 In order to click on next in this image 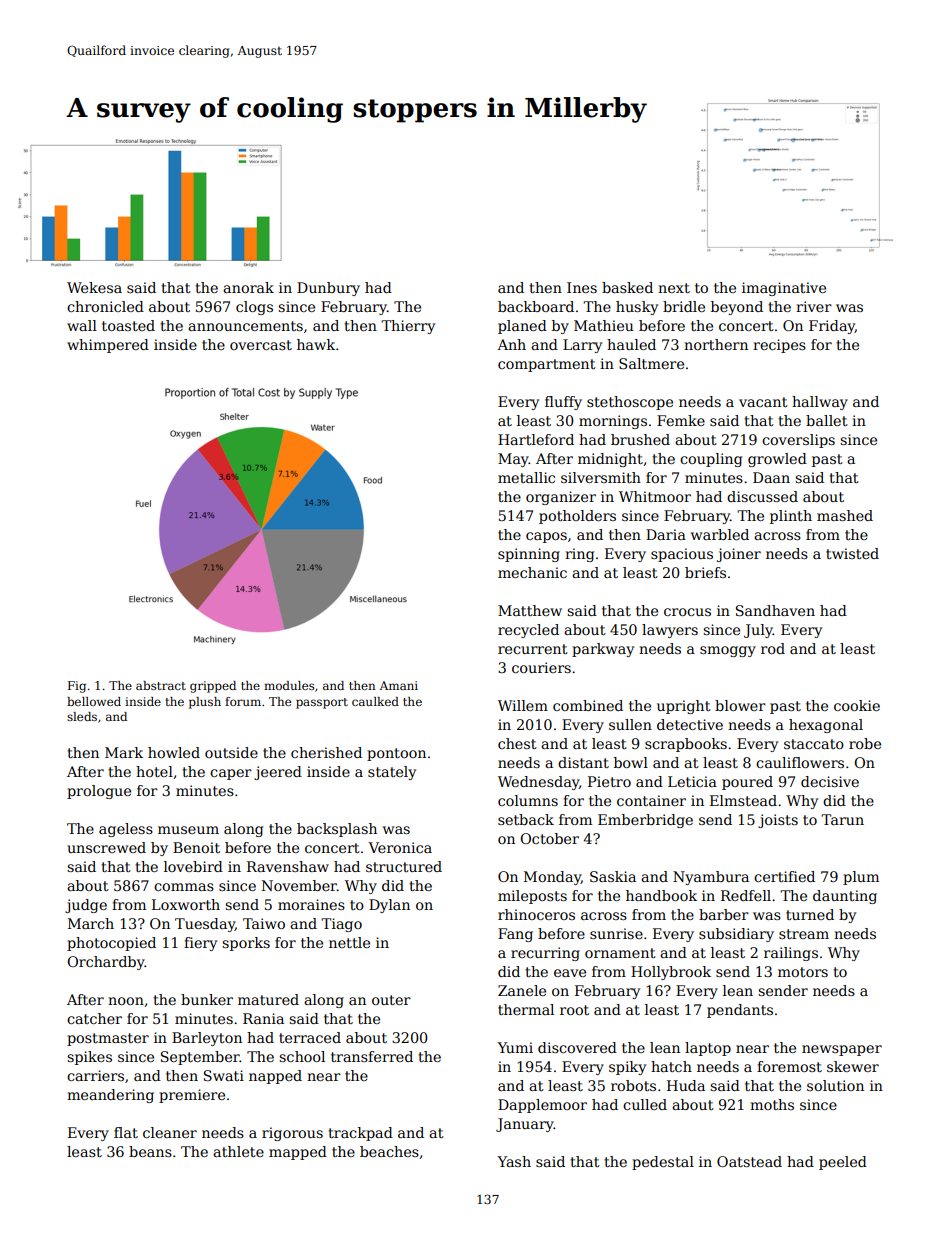, I will do `click(674, 288)`.
